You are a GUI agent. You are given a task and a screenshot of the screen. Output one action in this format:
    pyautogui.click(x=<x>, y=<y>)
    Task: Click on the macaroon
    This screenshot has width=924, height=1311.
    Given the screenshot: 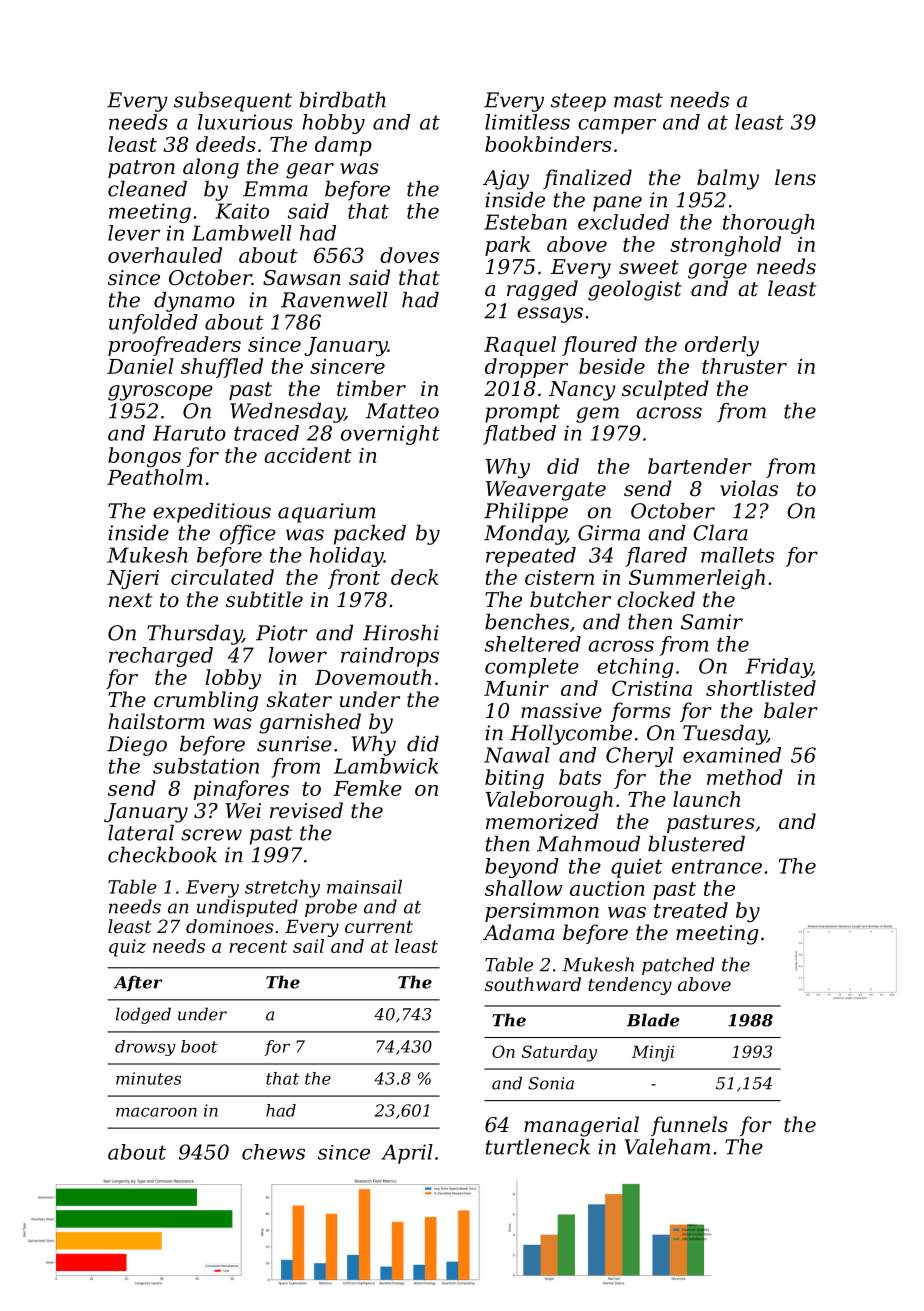 What is the action you would take?
    pyautogui.click(x=156, y=1112)
